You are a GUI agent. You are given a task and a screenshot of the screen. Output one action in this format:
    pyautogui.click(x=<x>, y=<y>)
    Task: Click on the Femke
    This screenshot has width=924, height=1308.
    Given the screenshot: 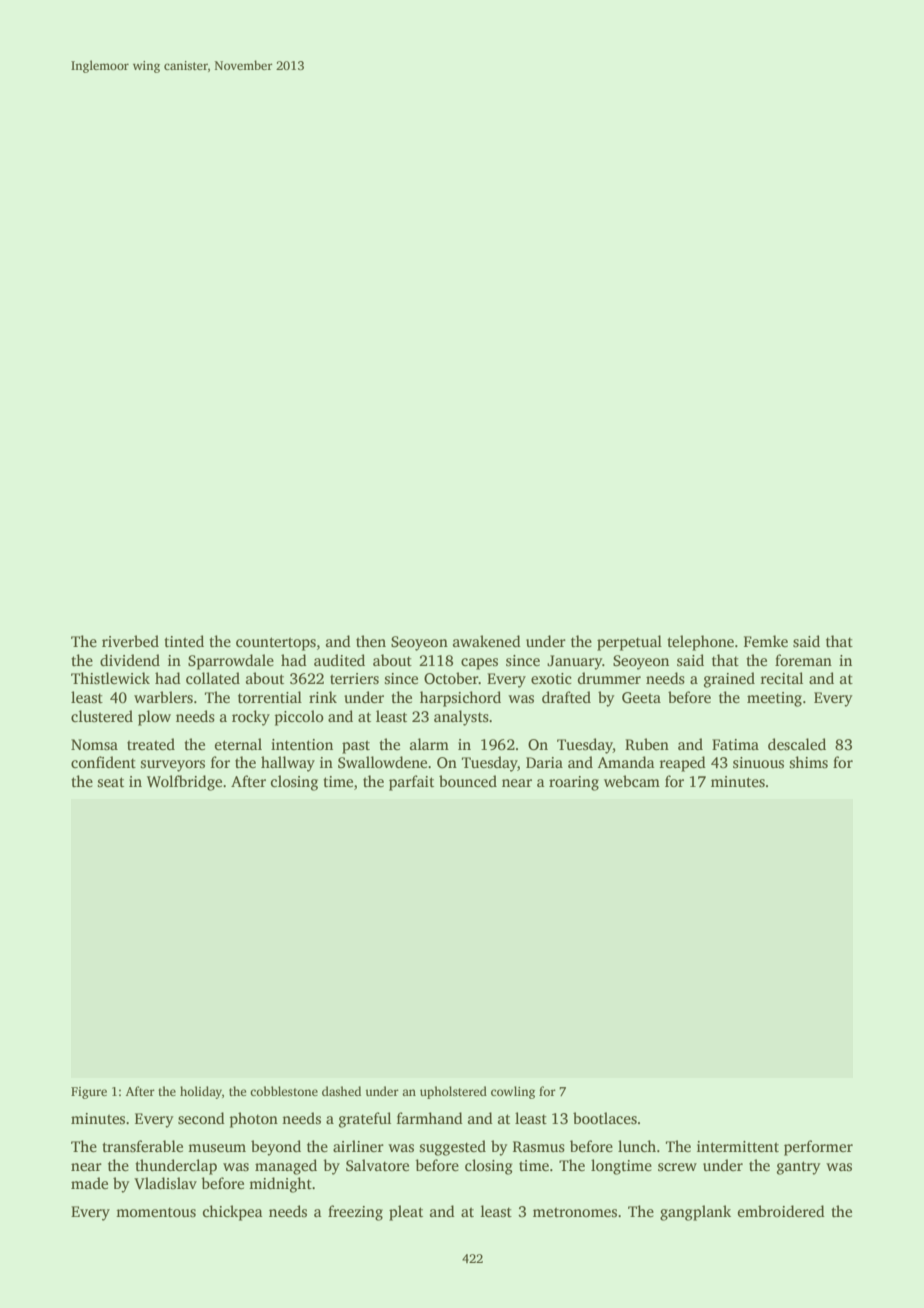 What is the action you would take?
    pyautogui.click(x=766, y=641)
